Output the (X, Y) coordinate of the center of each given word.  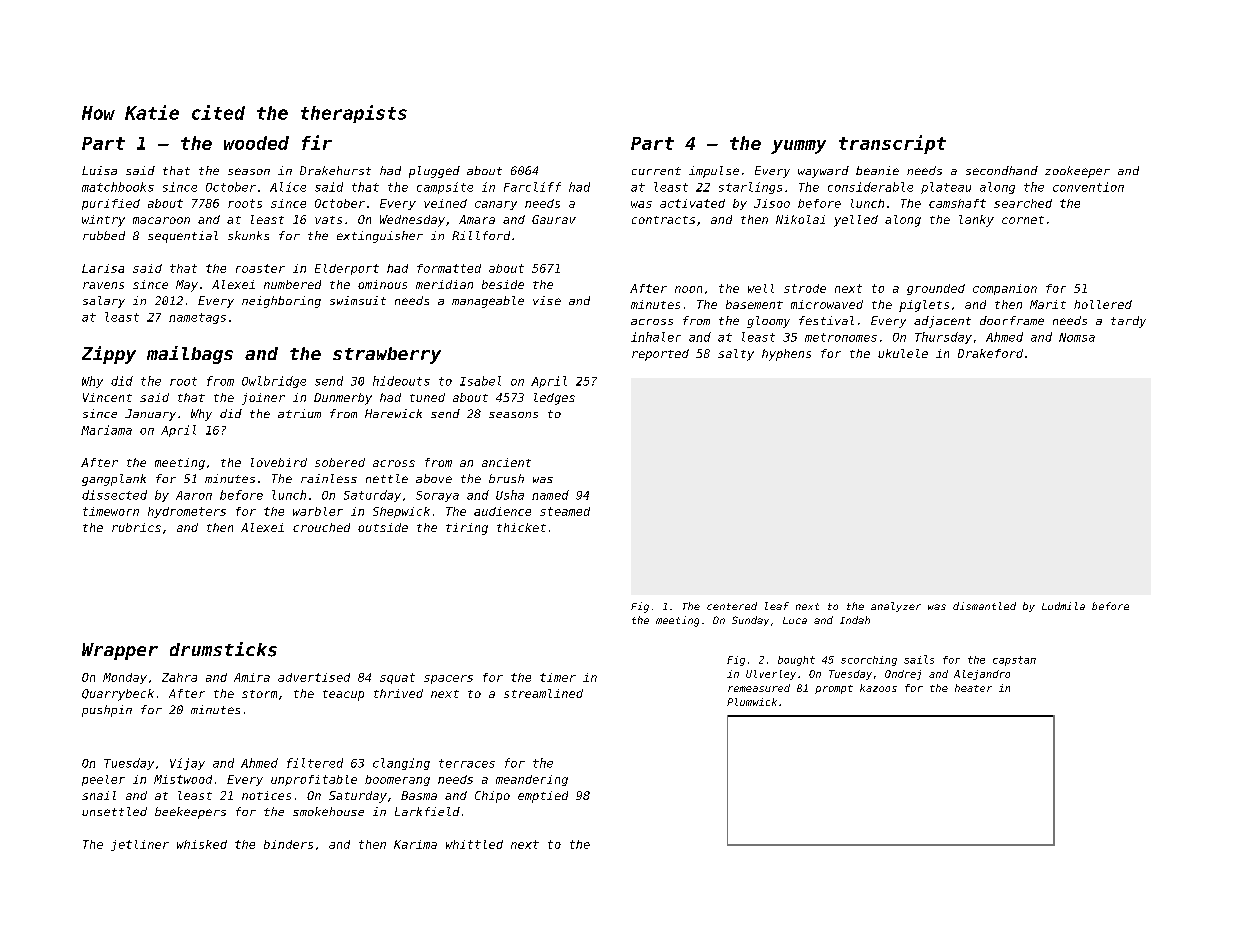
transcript (892, 144)
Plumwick (752, 702)
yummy (798, 147)
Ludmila (1063, 606)
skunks (248, 235)
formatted (449, 268)
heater (973, 688)
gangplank (114, 480)
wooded (256, 143)
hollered (1103, 304)
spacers (448, 679)
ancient (506, 462)
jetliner (140, 845)
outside (383, 527)
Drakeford (990, 353)
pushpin (107, 711)
